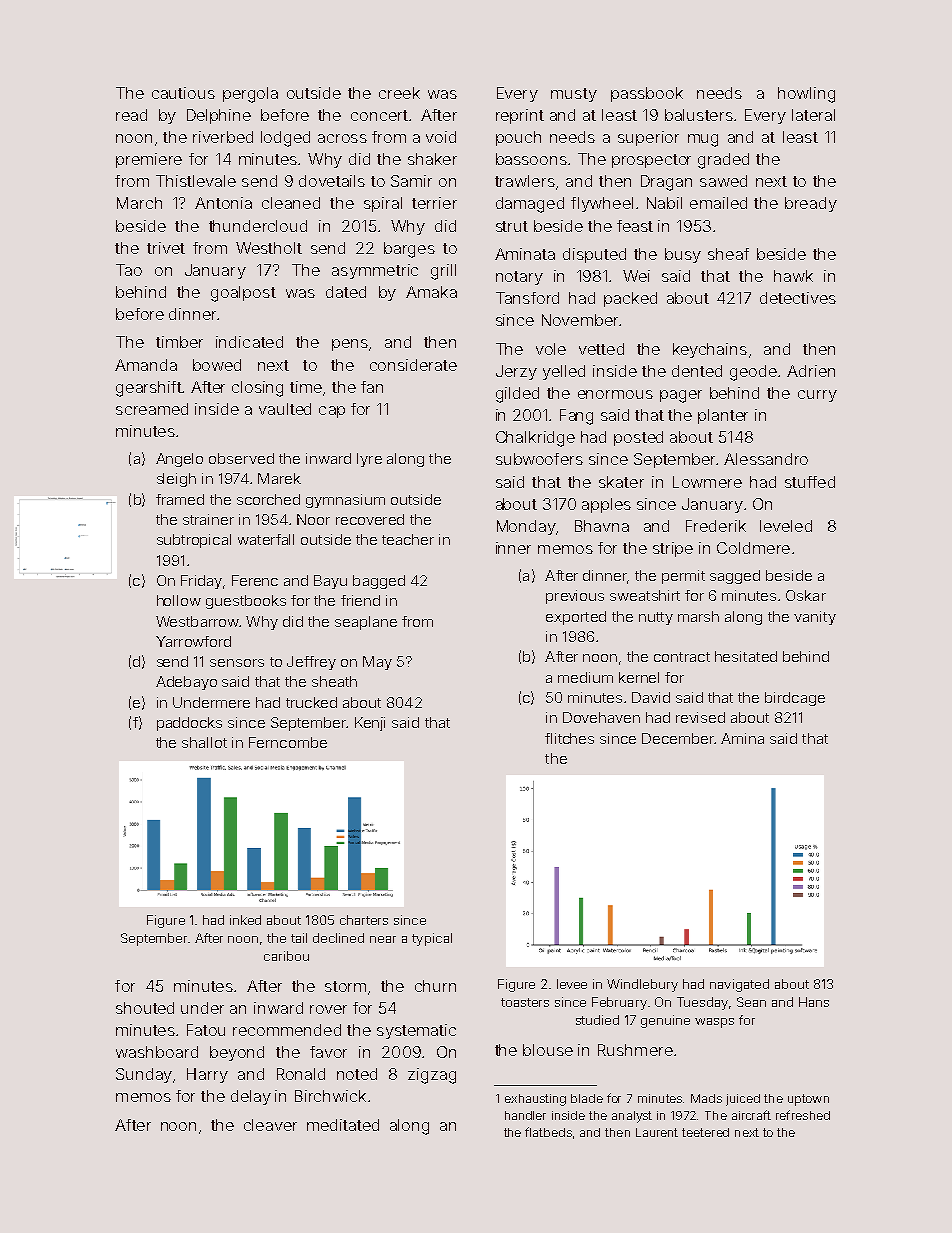  What do you see at coordinates (270, 1125) in the page?
I see `cleaver` at bounding box center [270, 1125].
